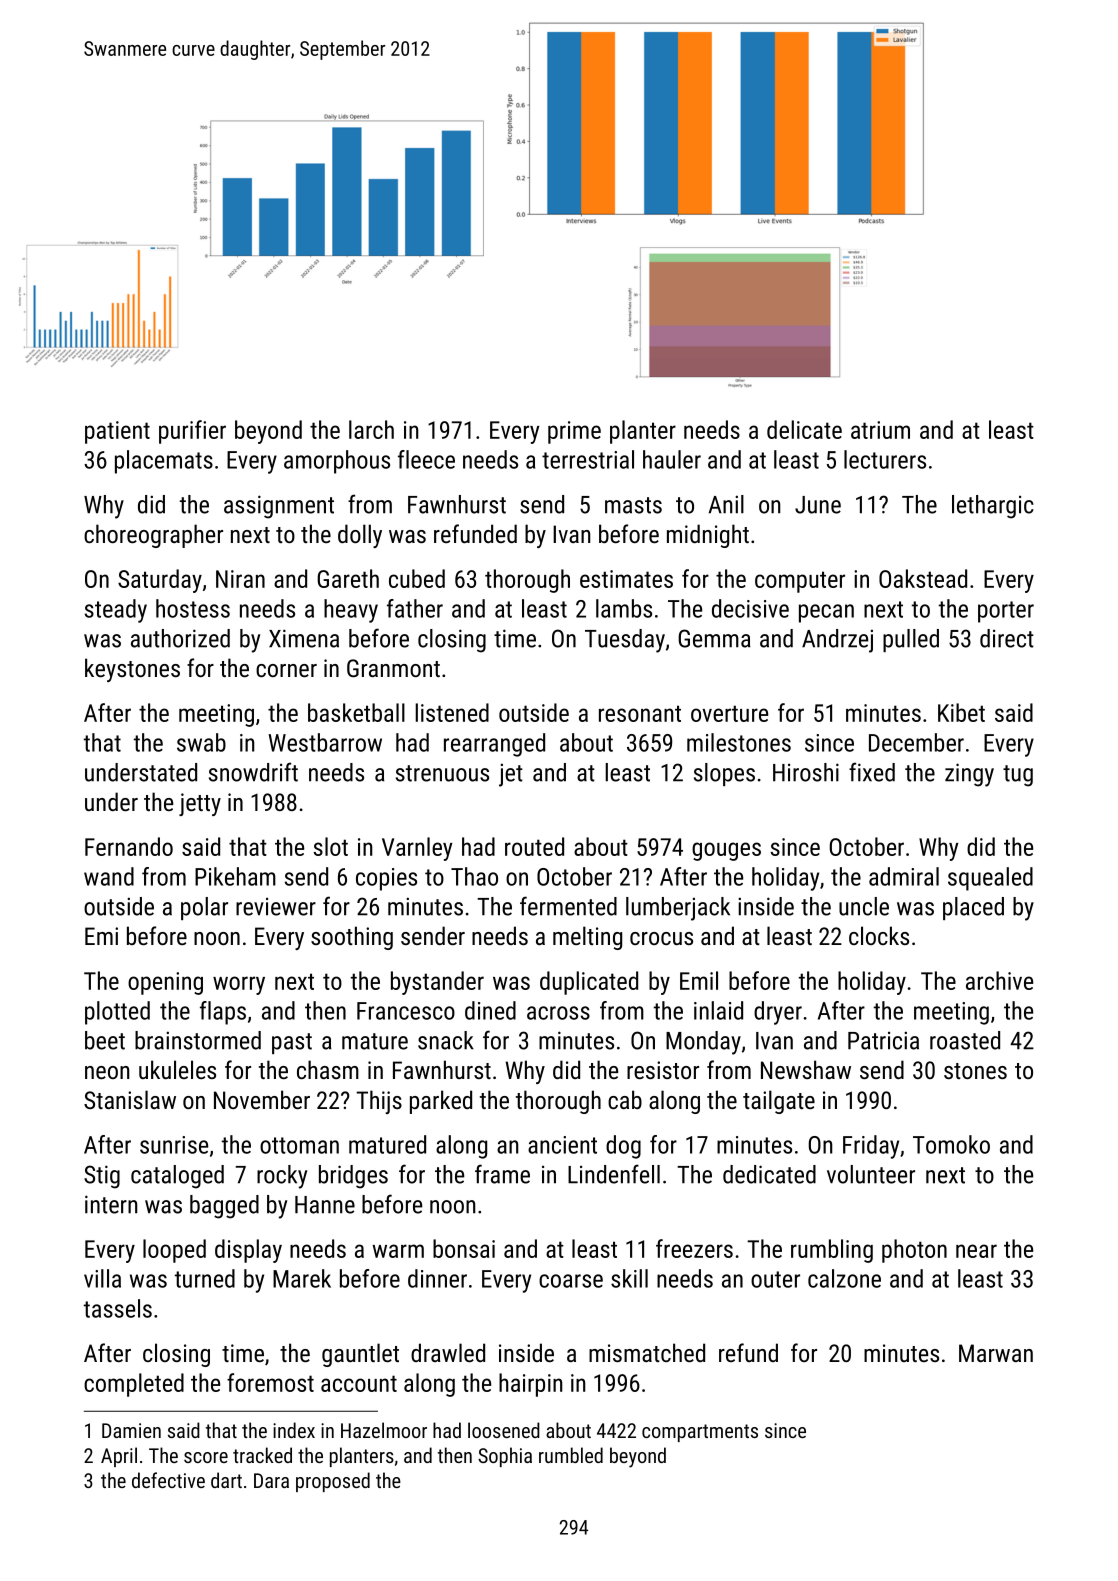  Describe the element at coordinates (302, 1278) in the screenshot. I see `Marek` at that location.
